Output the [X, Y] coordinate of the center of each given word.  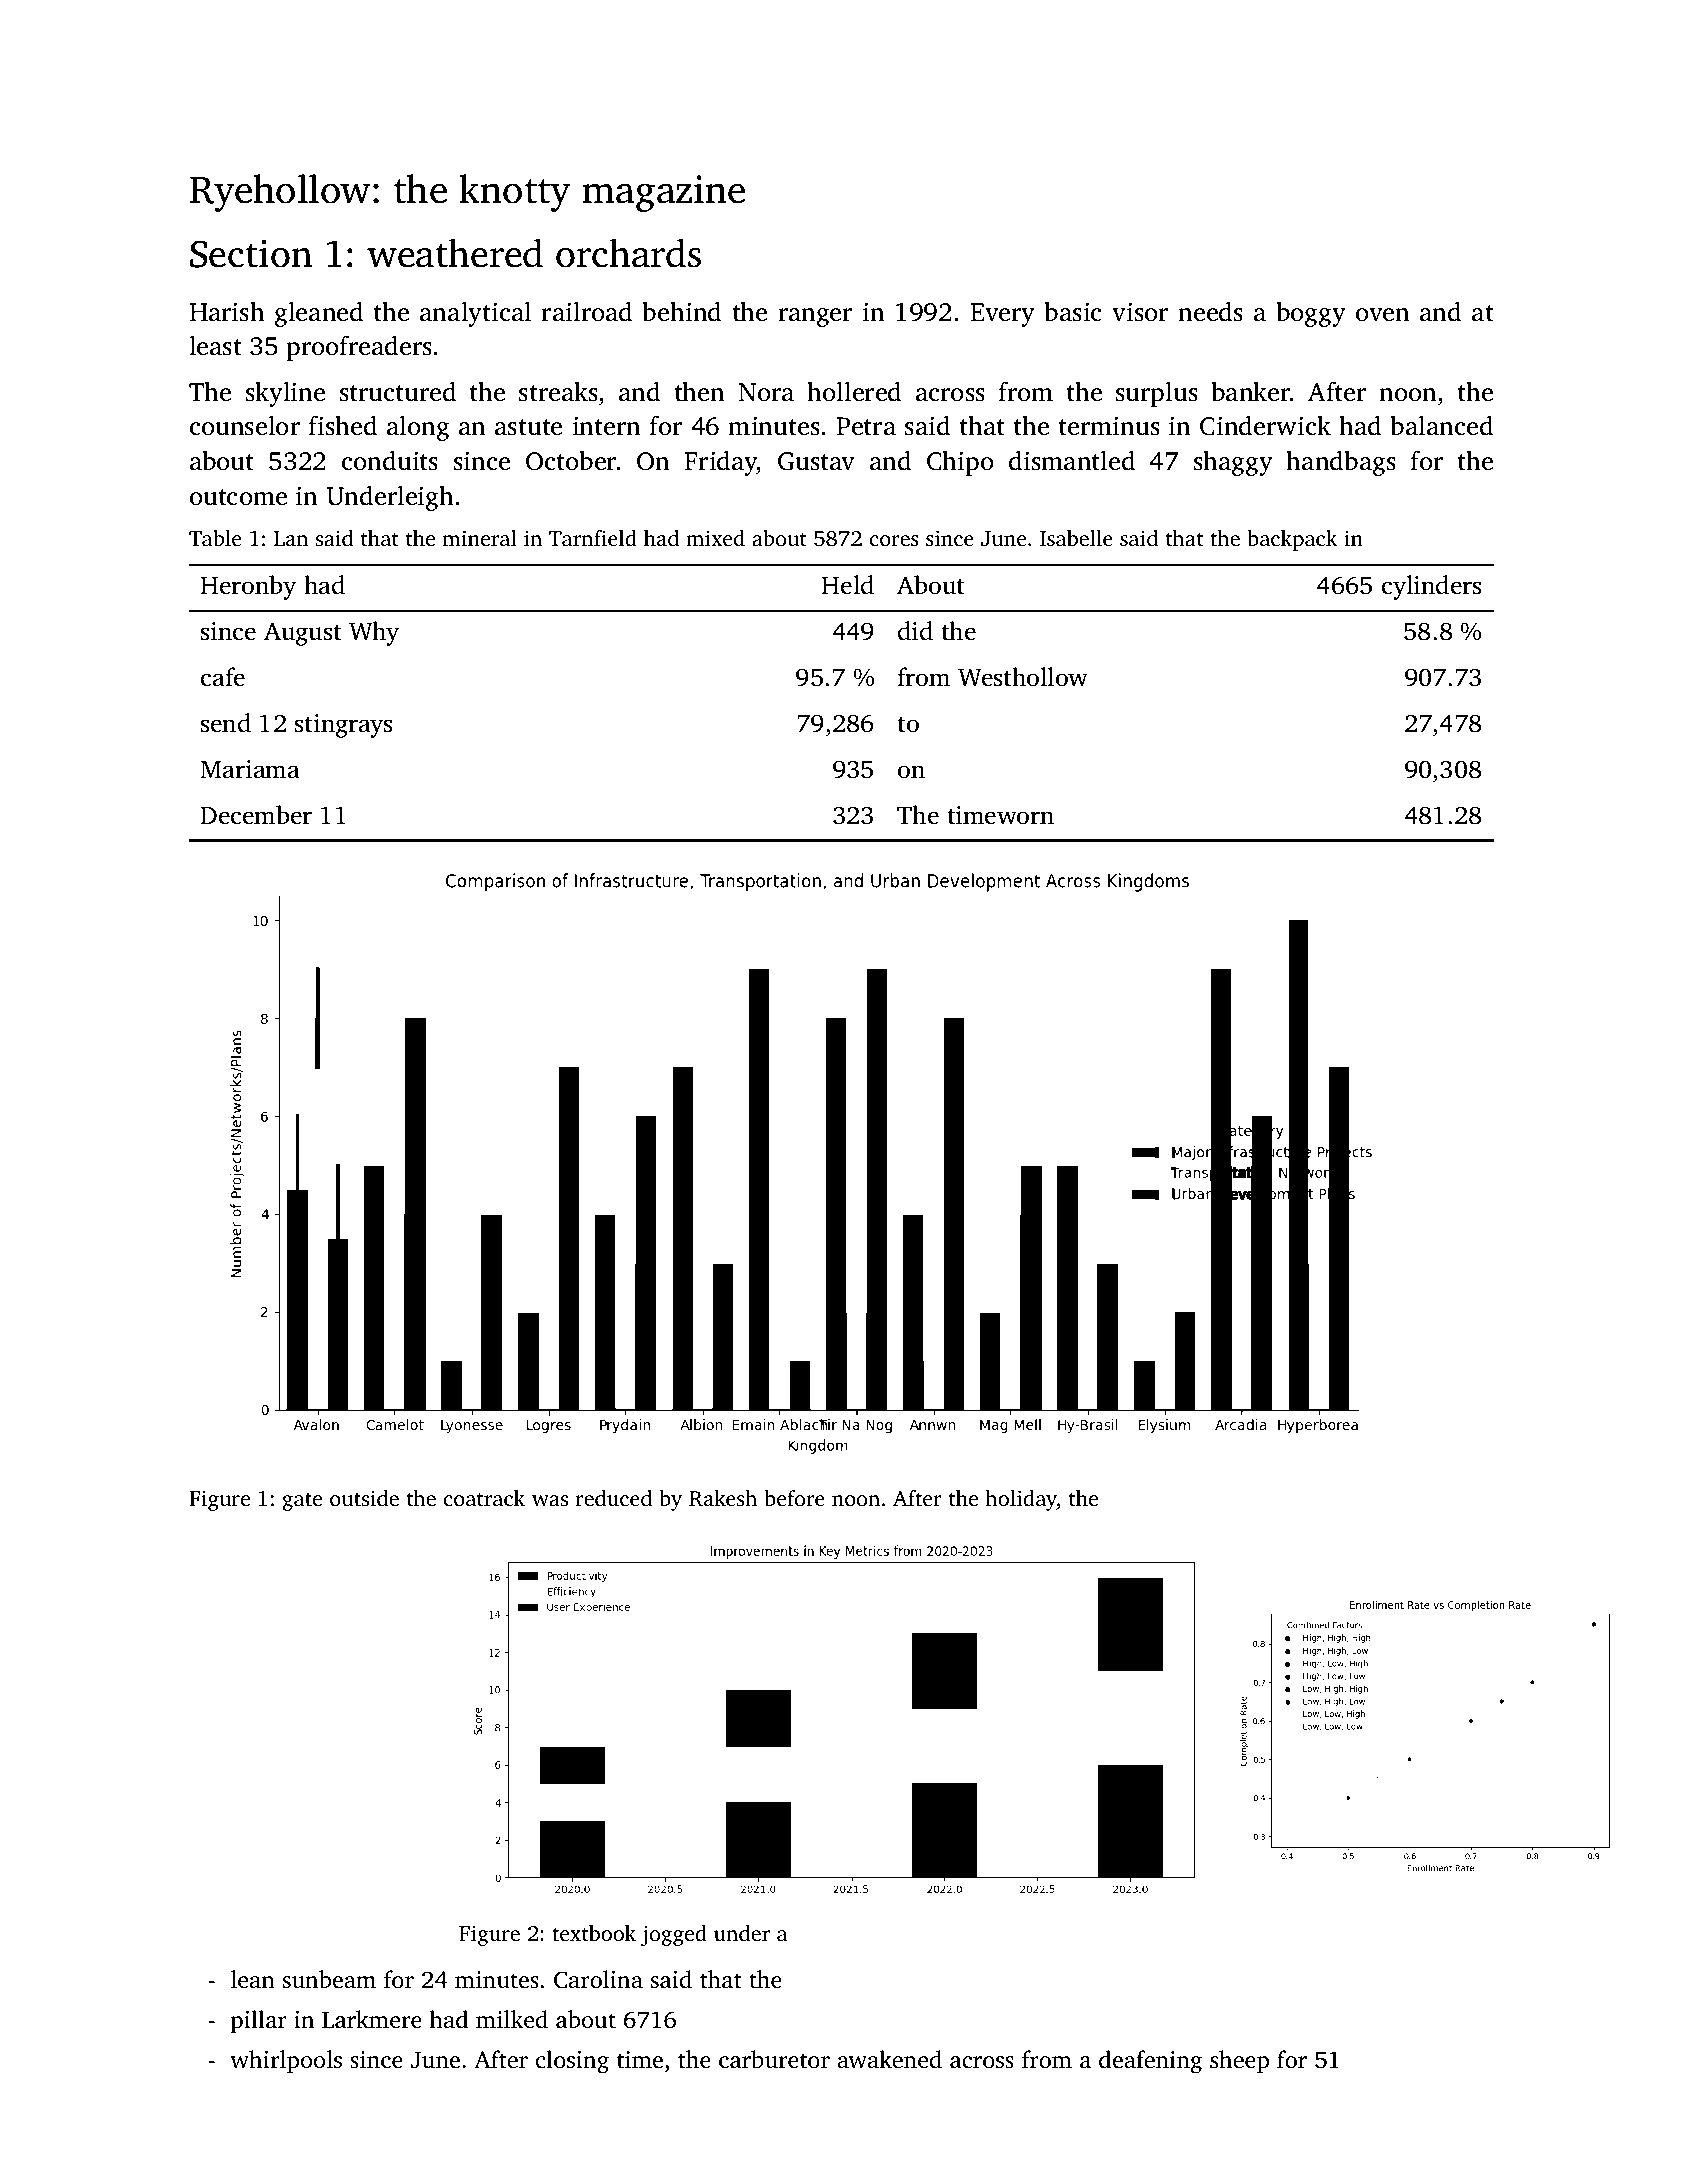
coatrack [484, 1498]
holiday [1021, 1500]
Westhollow [1023, 677]
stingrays [343, 726]
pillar [259, 2021]
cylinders [1431, 587]
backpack [1292, 540]
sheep [1239, 2061]
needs [1210, 312]
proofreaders [359, 348]
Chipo [960, 463]
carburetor [774, 2059]
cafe [223, 677]
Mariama [250, 769]
